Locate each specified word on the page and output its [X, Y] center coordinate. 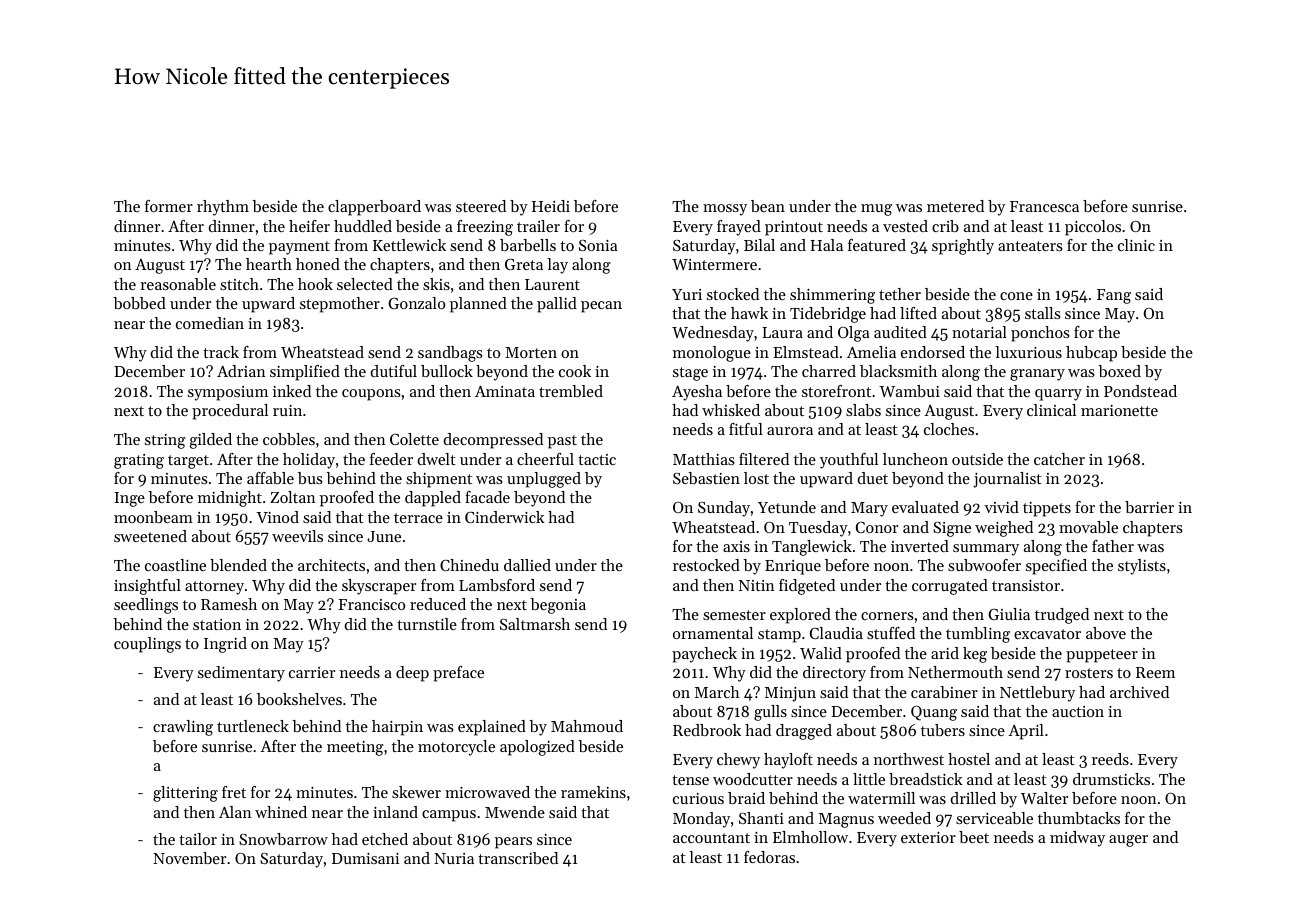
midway [1077, 839]
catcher [1059, 459]
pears [513, 843]
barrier [1149, 507]
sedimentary [241, 674]
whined [281, 812]
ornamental [713, 633]
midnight [230, 499]
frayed [739, 228]
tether [900, 294]
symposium [228, 393]
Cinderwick [504, 517]
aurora [790, 431]
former [169, 206]
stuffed [891, 633]
